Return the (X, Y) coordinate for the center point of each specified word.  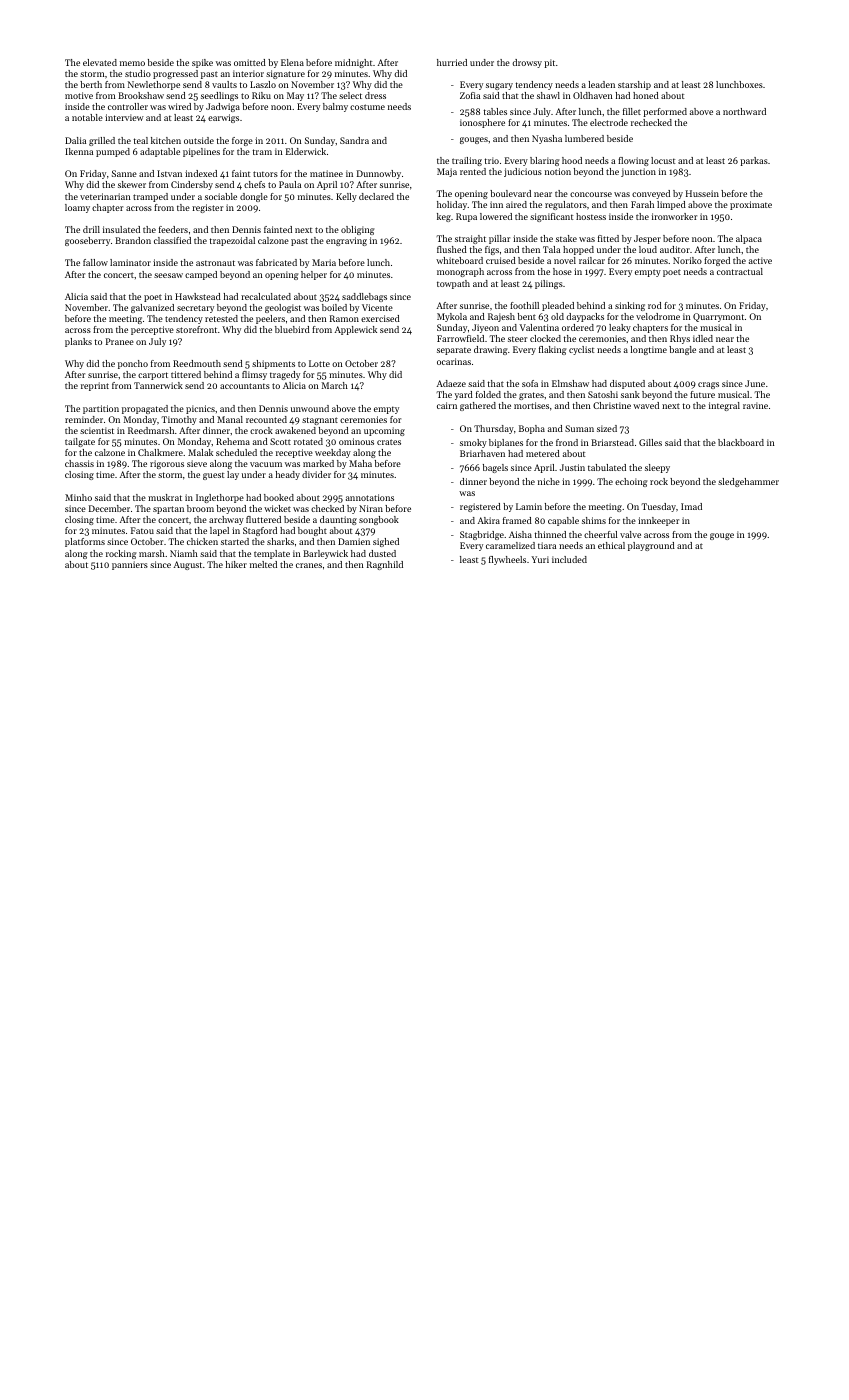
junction (638, 172)
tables (495, 111)
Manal (230, 419)
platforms (85, 542)
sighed (386, 542)
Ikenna (79, 151)
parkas (754, 161)
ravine (755, 405)
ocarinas (454, 361)
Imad (691, 506)
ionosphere (482, 123)
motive (79, 95)
